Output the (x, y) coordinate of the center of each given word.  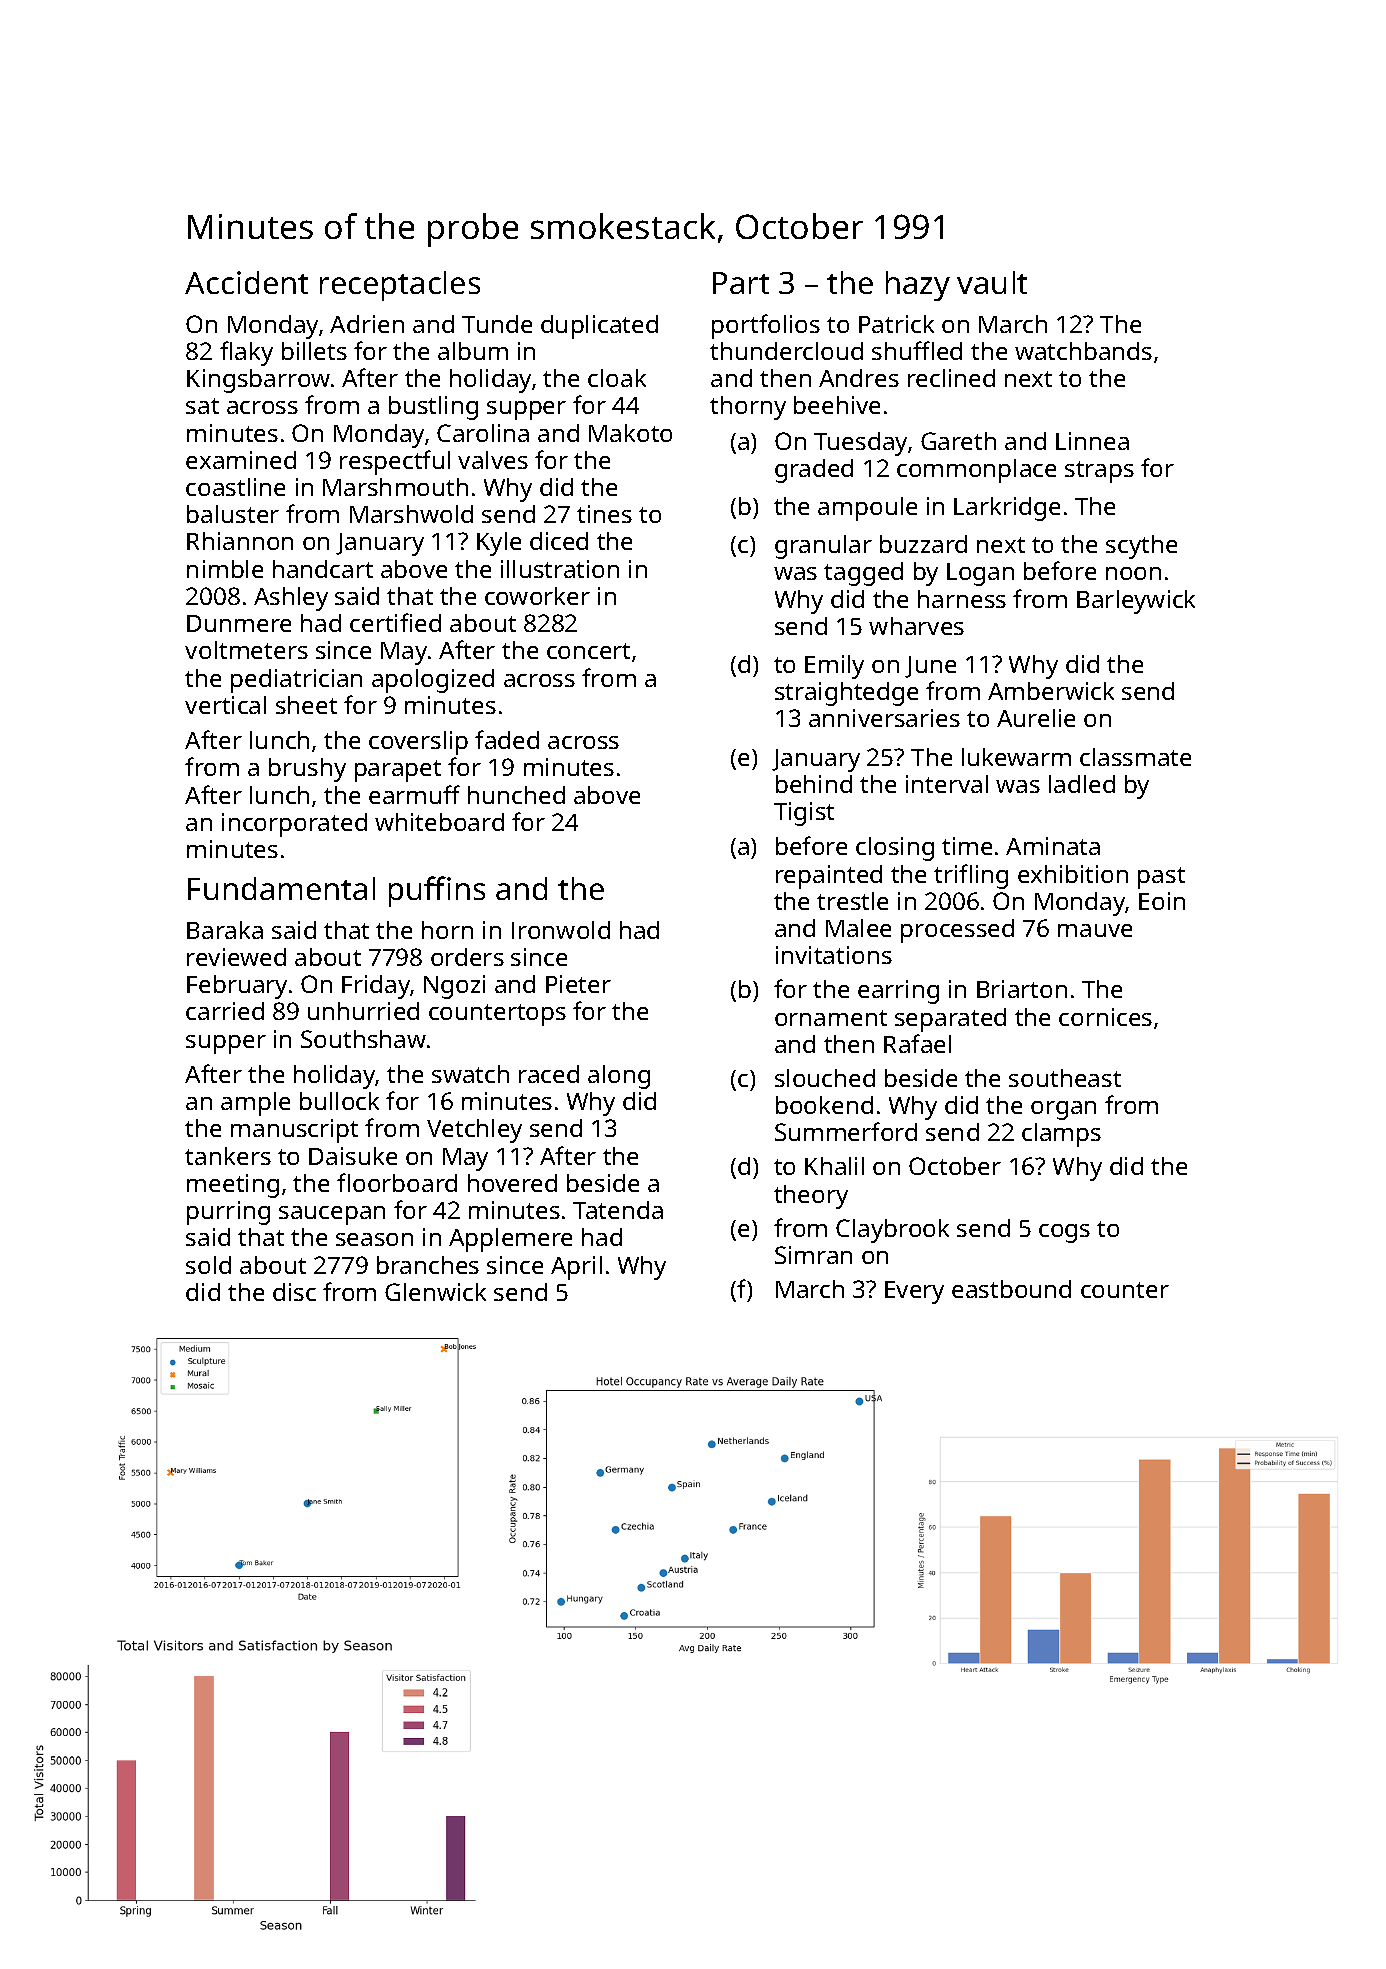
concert (588, 651)
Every (914, 1292)
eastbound (1011, 1289)
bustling (433, 408)
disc (294, 1292)
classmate (1135, 757)
